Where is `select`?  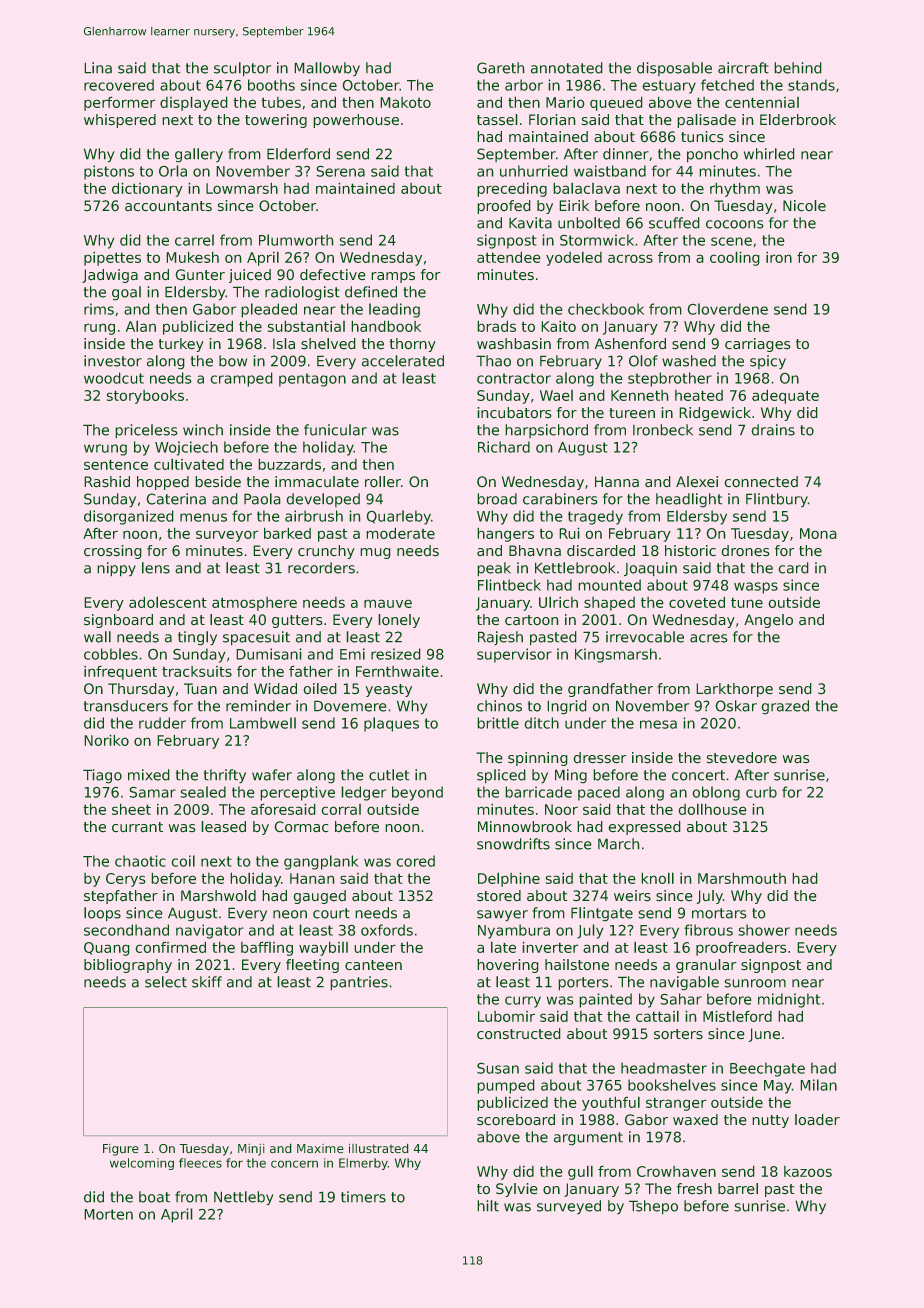
select is located at coordinates (166, 982).
